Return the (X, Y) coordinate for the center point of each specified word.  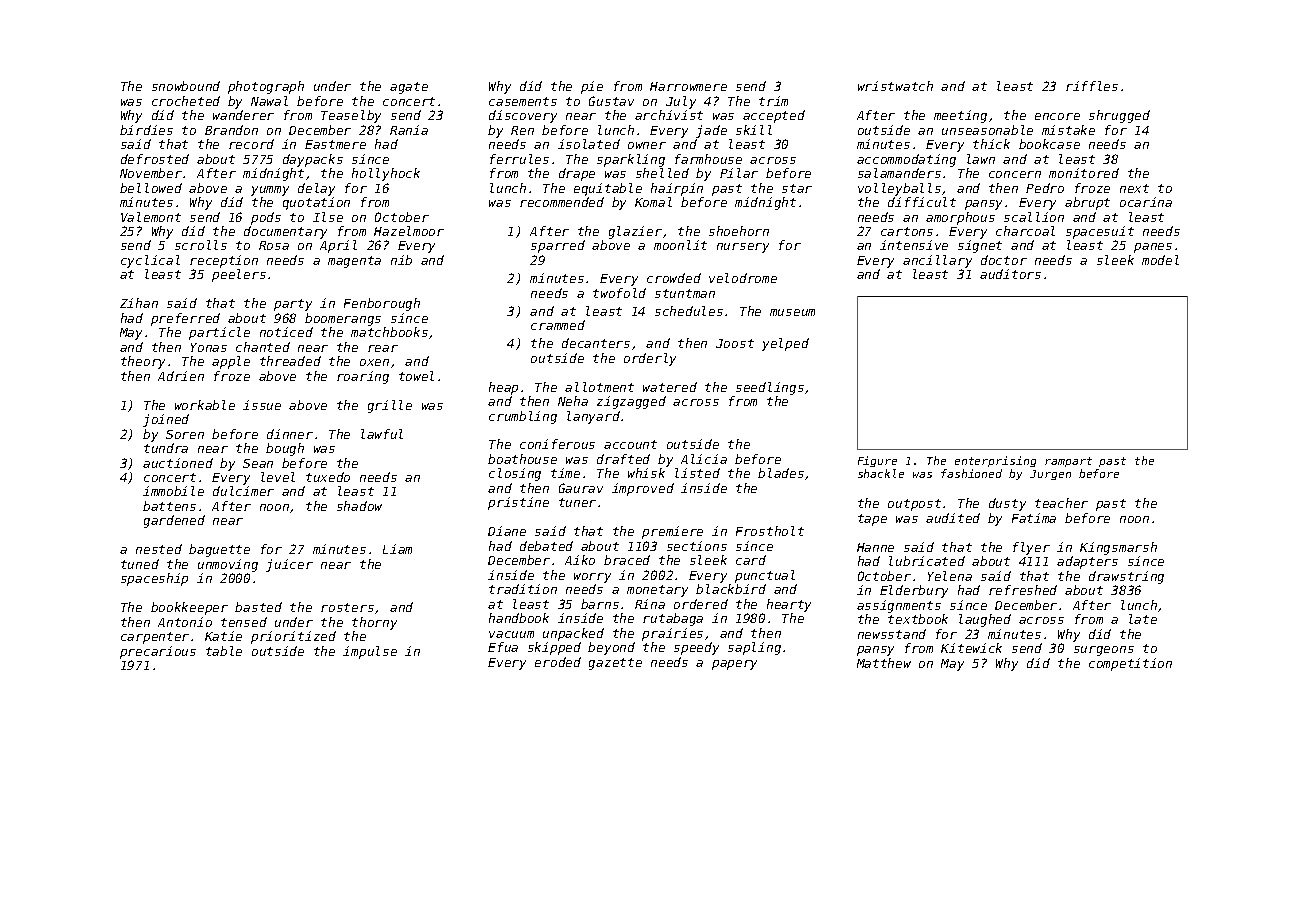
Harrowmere (688, 86)
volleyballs (899, 189)
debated (546, 546)
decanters (596, 343)
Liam (397, 549)
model (1160, 260)
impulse (370, 652)
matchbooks (389, 332)
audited (953, 518)
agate (409, 88)
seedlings (770, 388)
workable (205, 405)
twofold (619, 293)
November (151, 173)
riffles (1092, 86)
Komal (653, 202)
